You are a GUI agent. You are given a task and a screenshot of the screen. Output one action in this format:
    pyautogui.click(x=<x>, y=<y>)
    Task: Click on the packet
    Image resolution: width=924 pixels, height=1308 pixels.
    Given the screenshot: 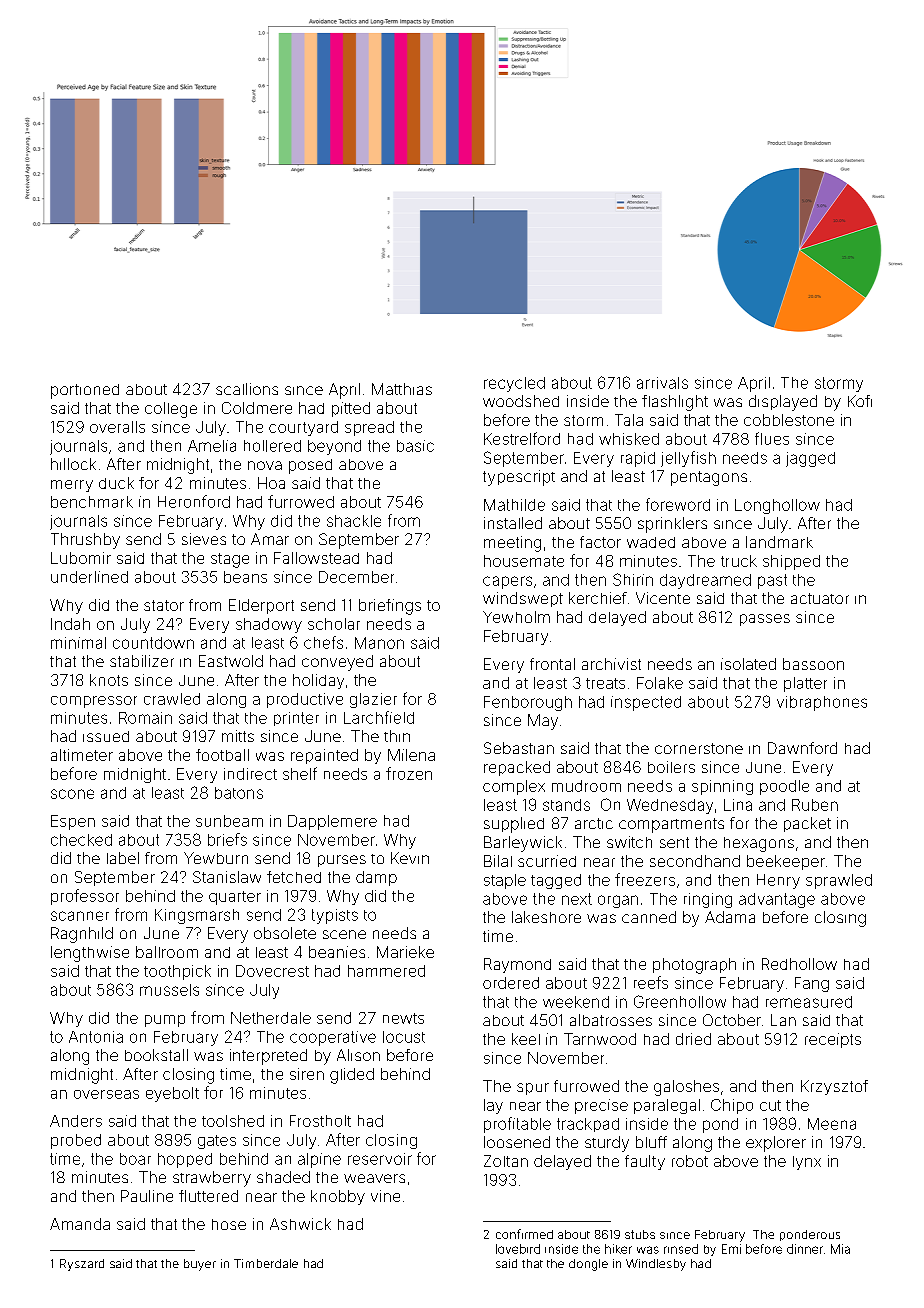 What is the action you would take?
    pyautogui.click(x=807, y=824)
